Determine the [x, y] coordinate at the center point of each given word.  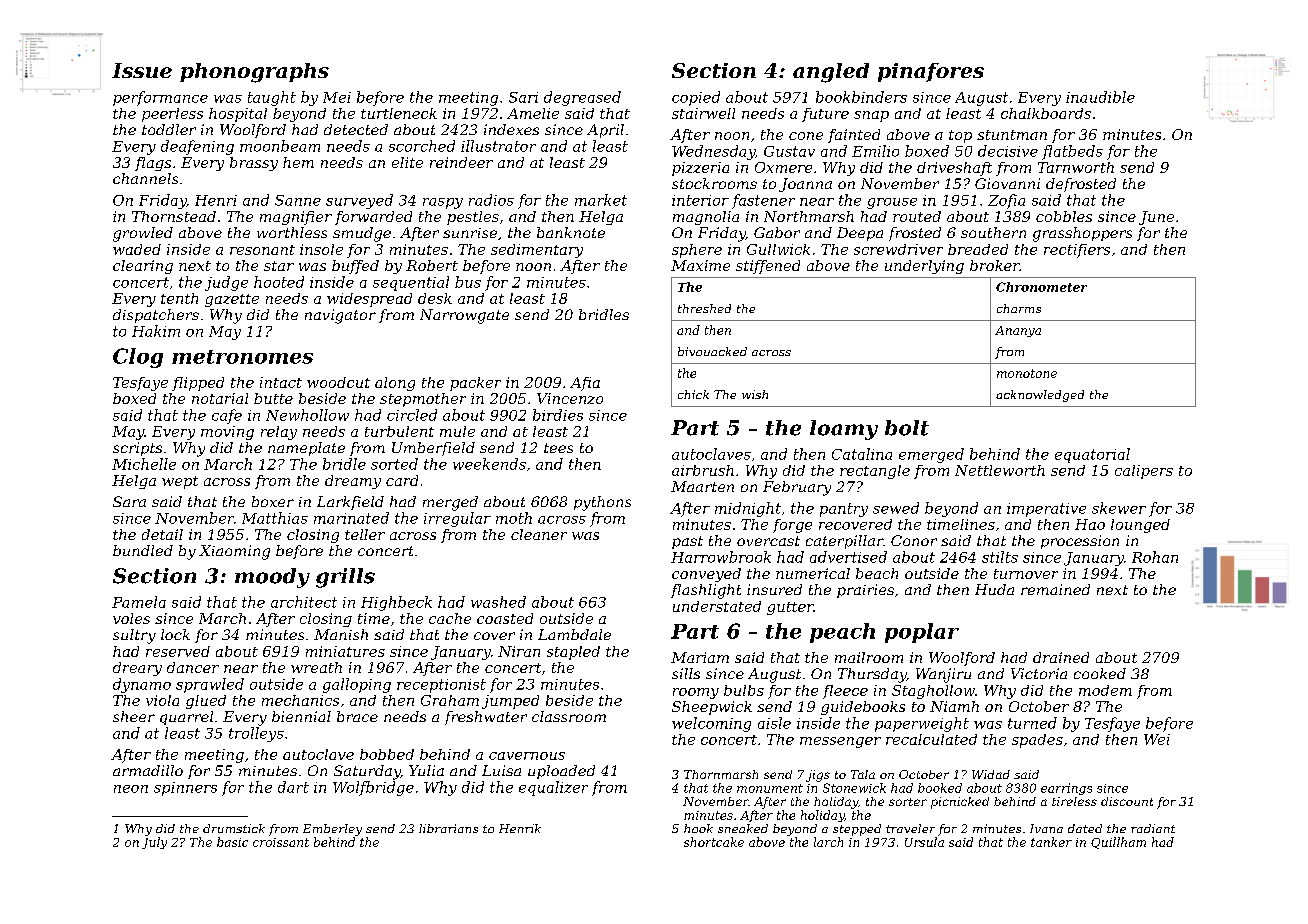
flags [153, 164]
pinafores [931, 72]
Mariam [700, 657]
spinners [185, 789]
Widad [991, 774]
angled [831, 73]
